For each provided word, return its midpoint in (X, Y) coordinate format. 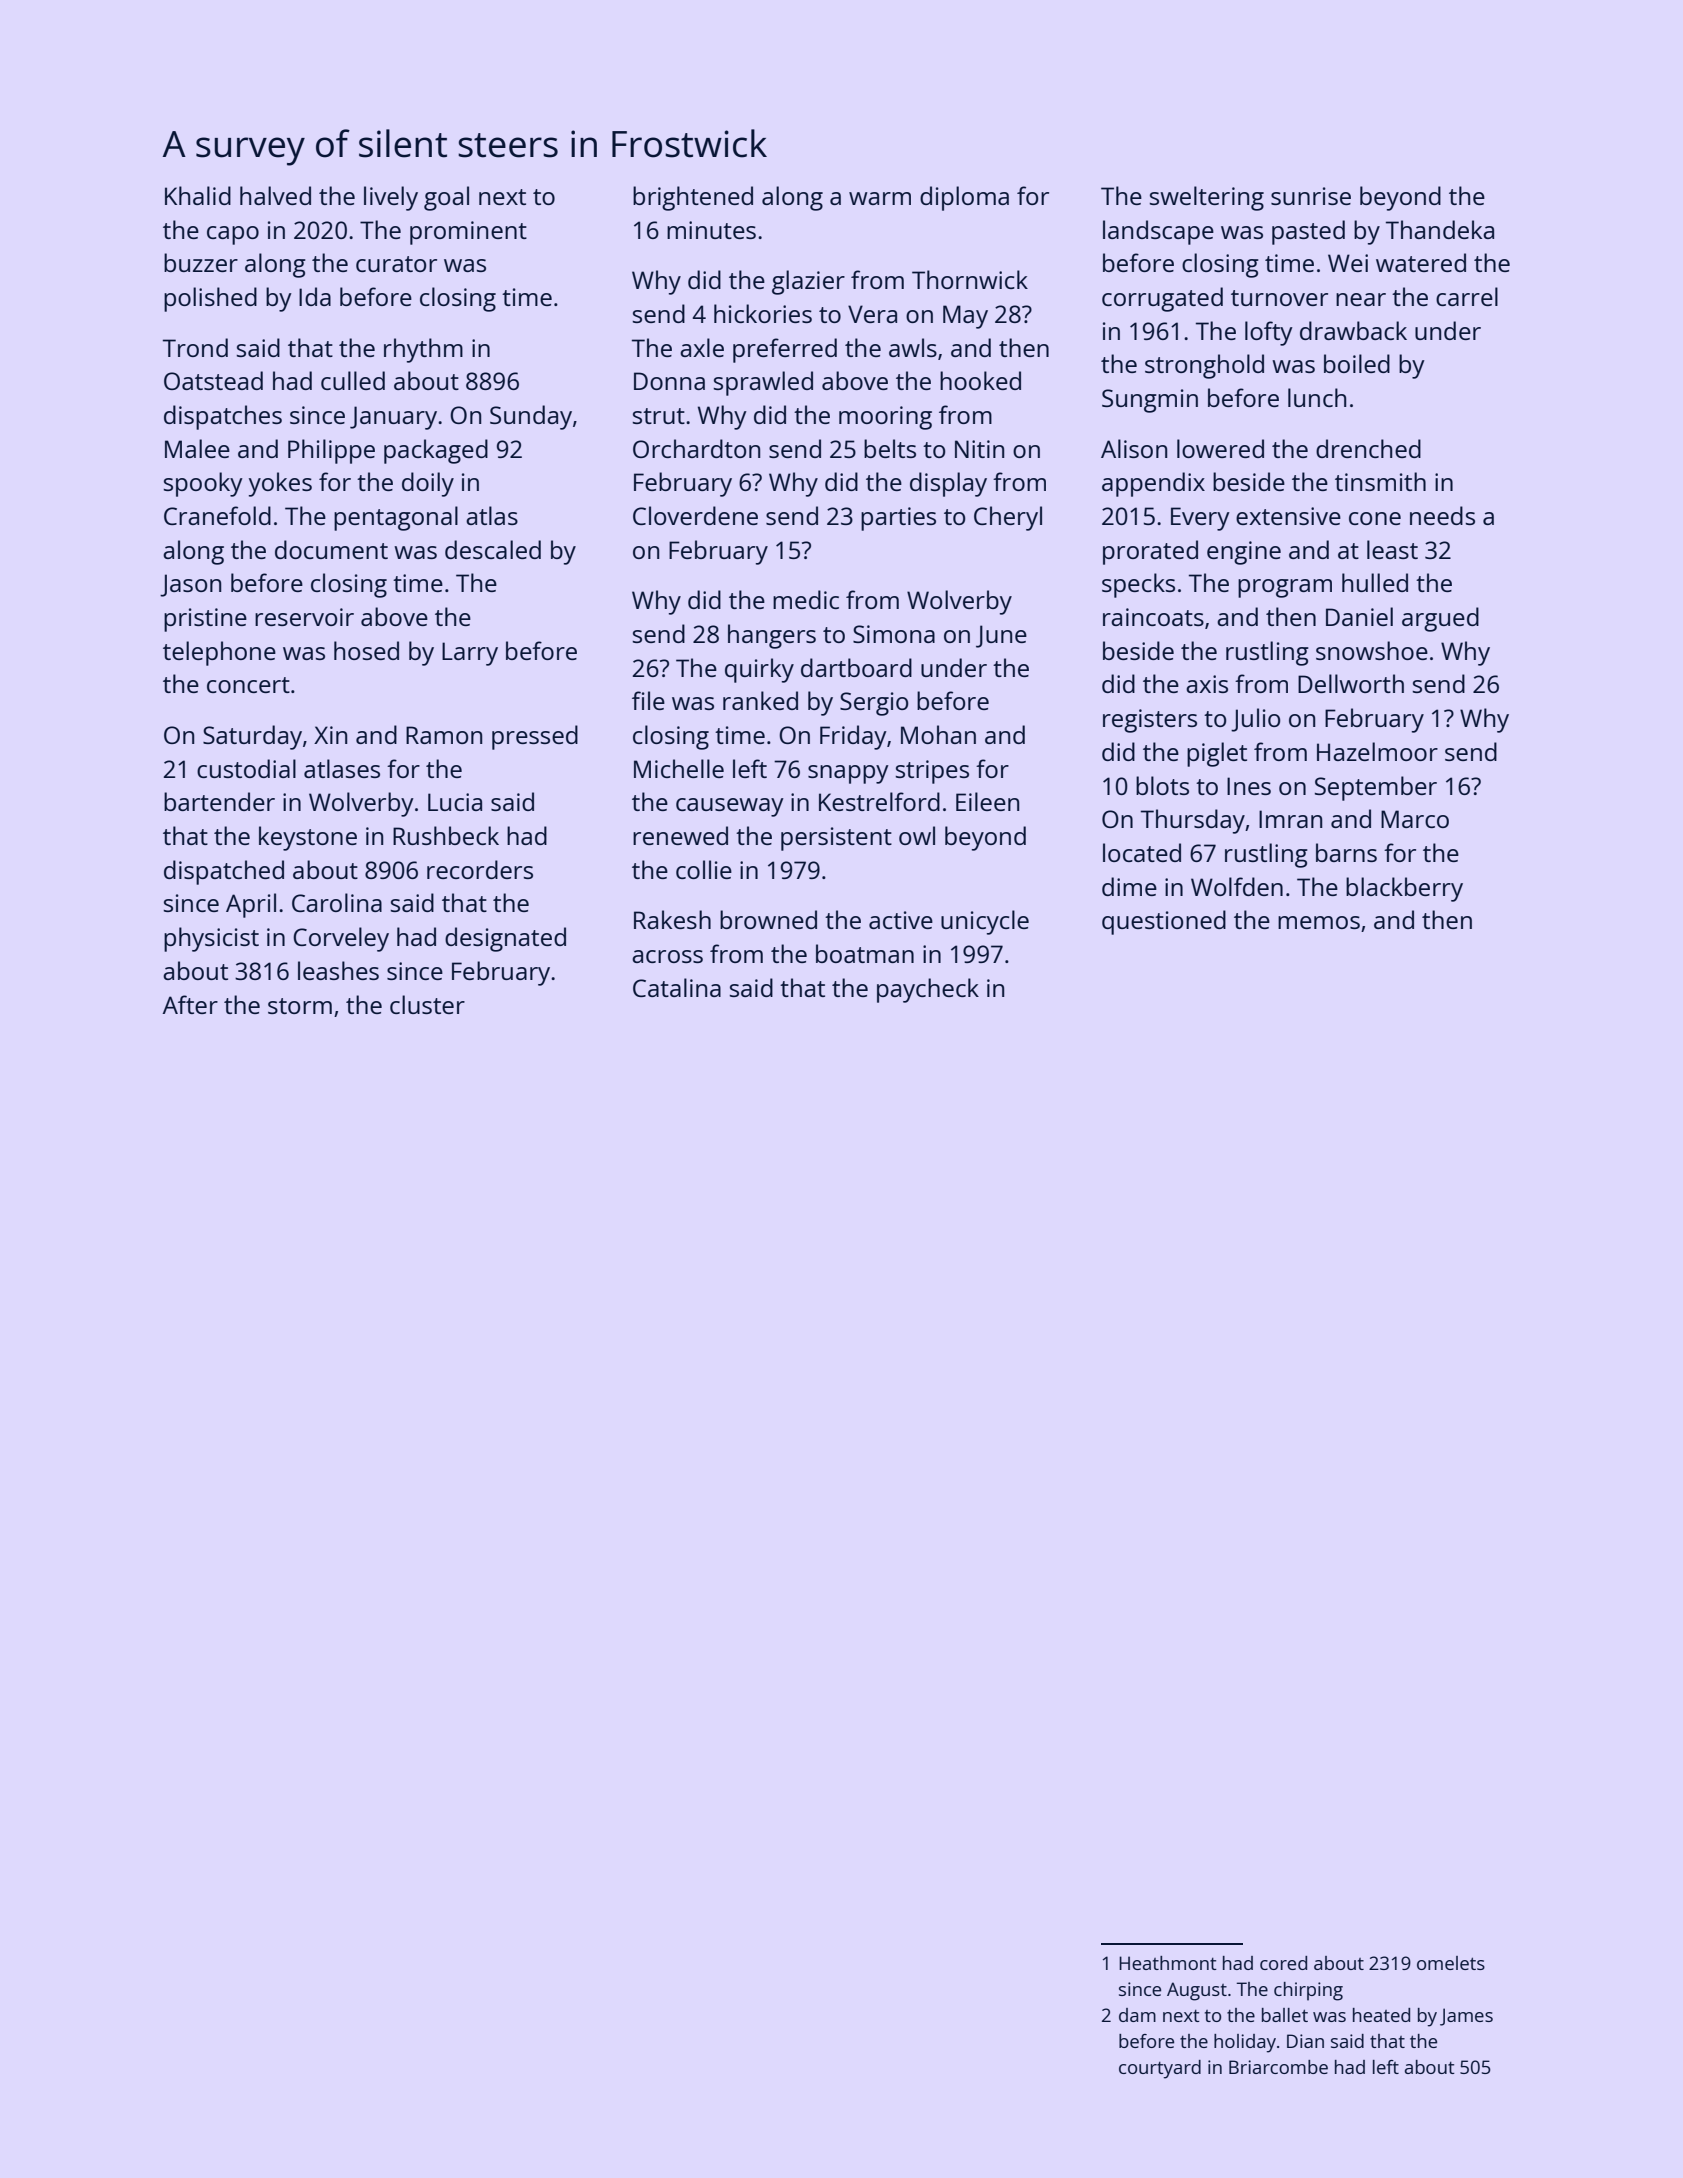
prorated (1150, 552)
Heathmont (1168, 1963)
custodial (246, 768)
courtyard (1160, 2069)
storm (300, 1006)
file (648, 700)
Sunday (531, 417)
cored (1283, 1963)
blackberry (1404, 889)
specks (1138, 585)
